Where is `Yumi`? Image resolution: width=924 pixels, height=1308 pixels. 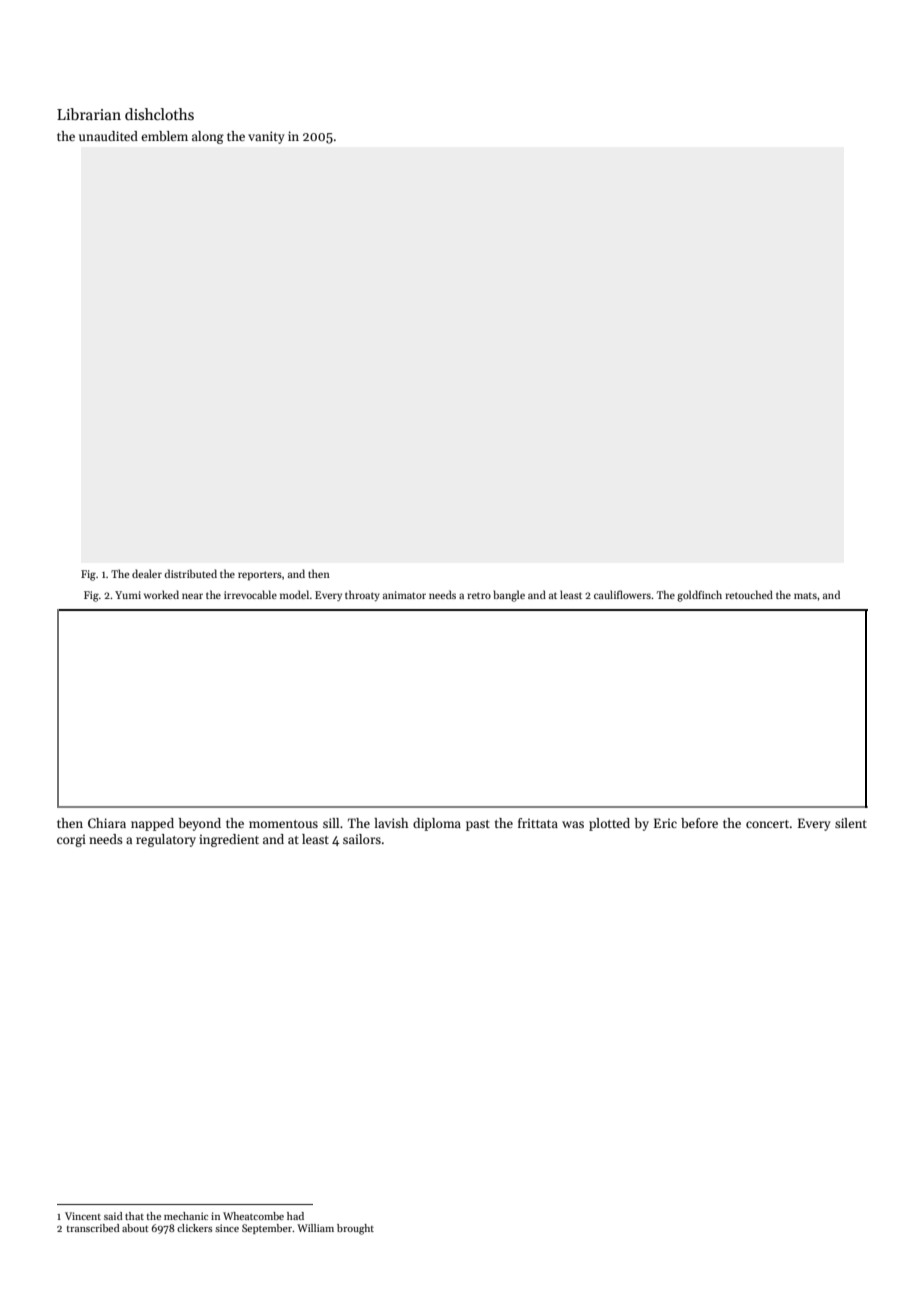 Yumi is located at coordinates (128, 595).
